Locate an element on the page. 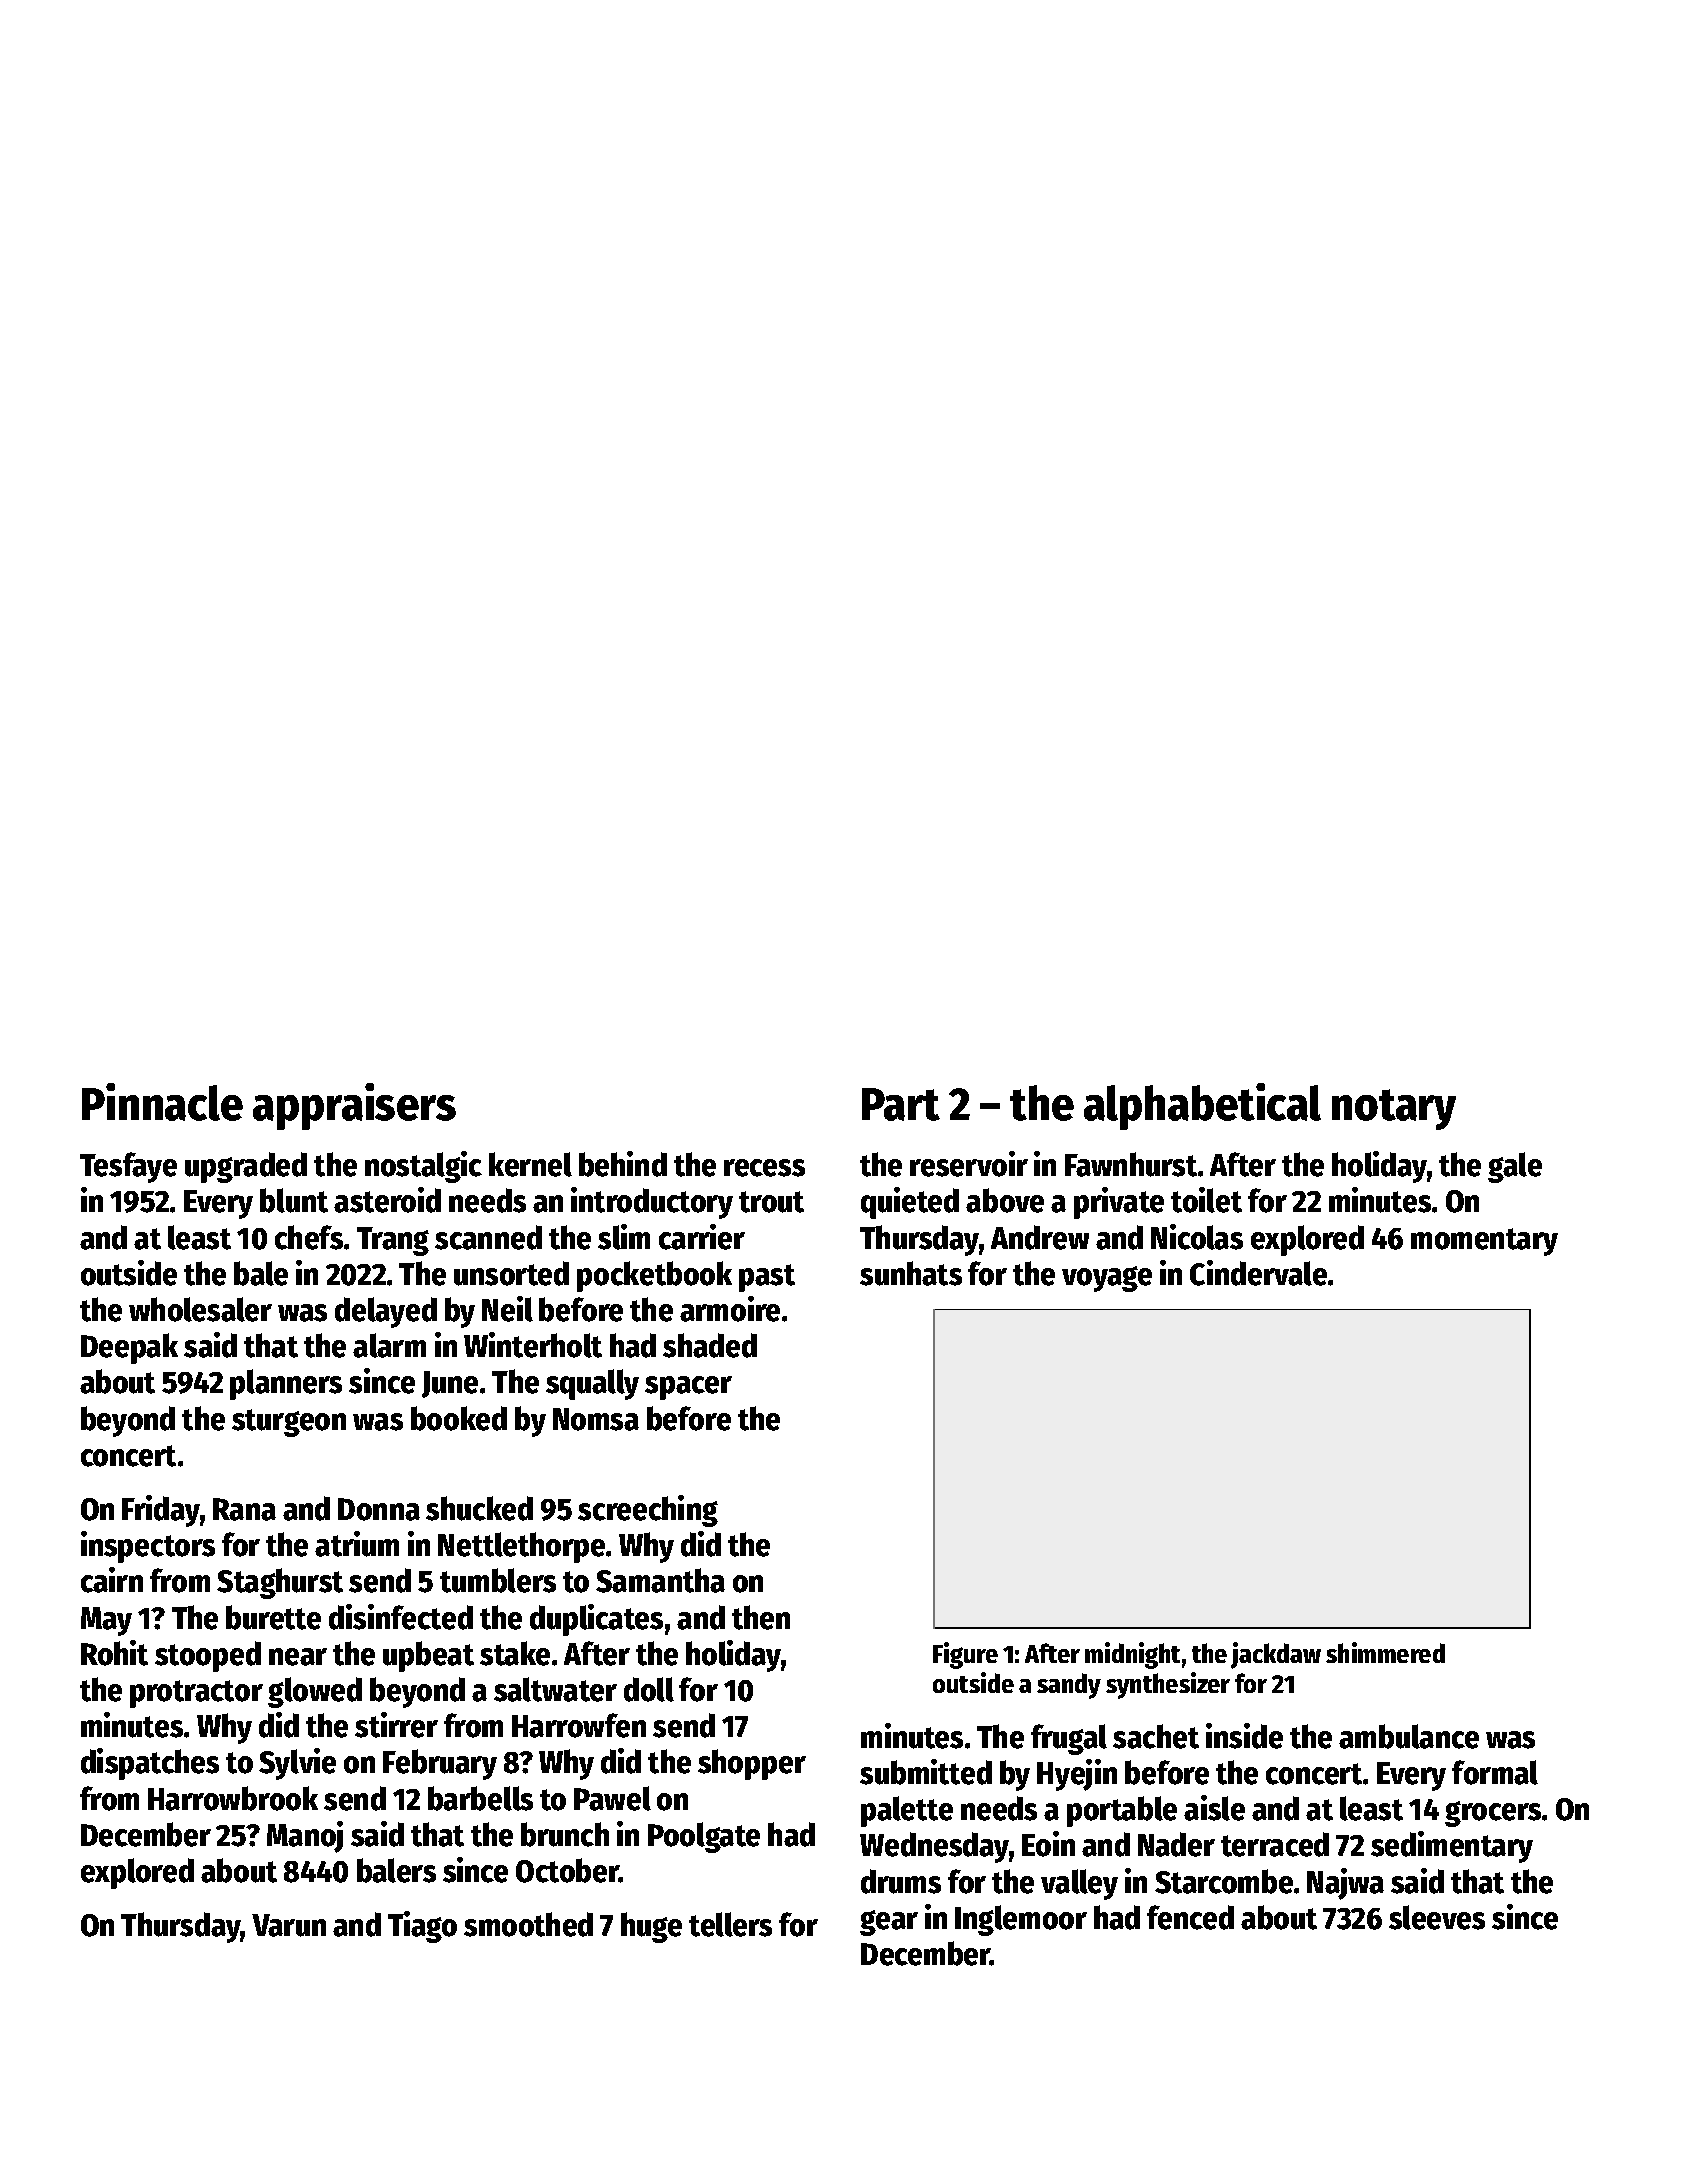 This document has height=2178, width=1683. appraisers is located at coordinates (354, 1106).
